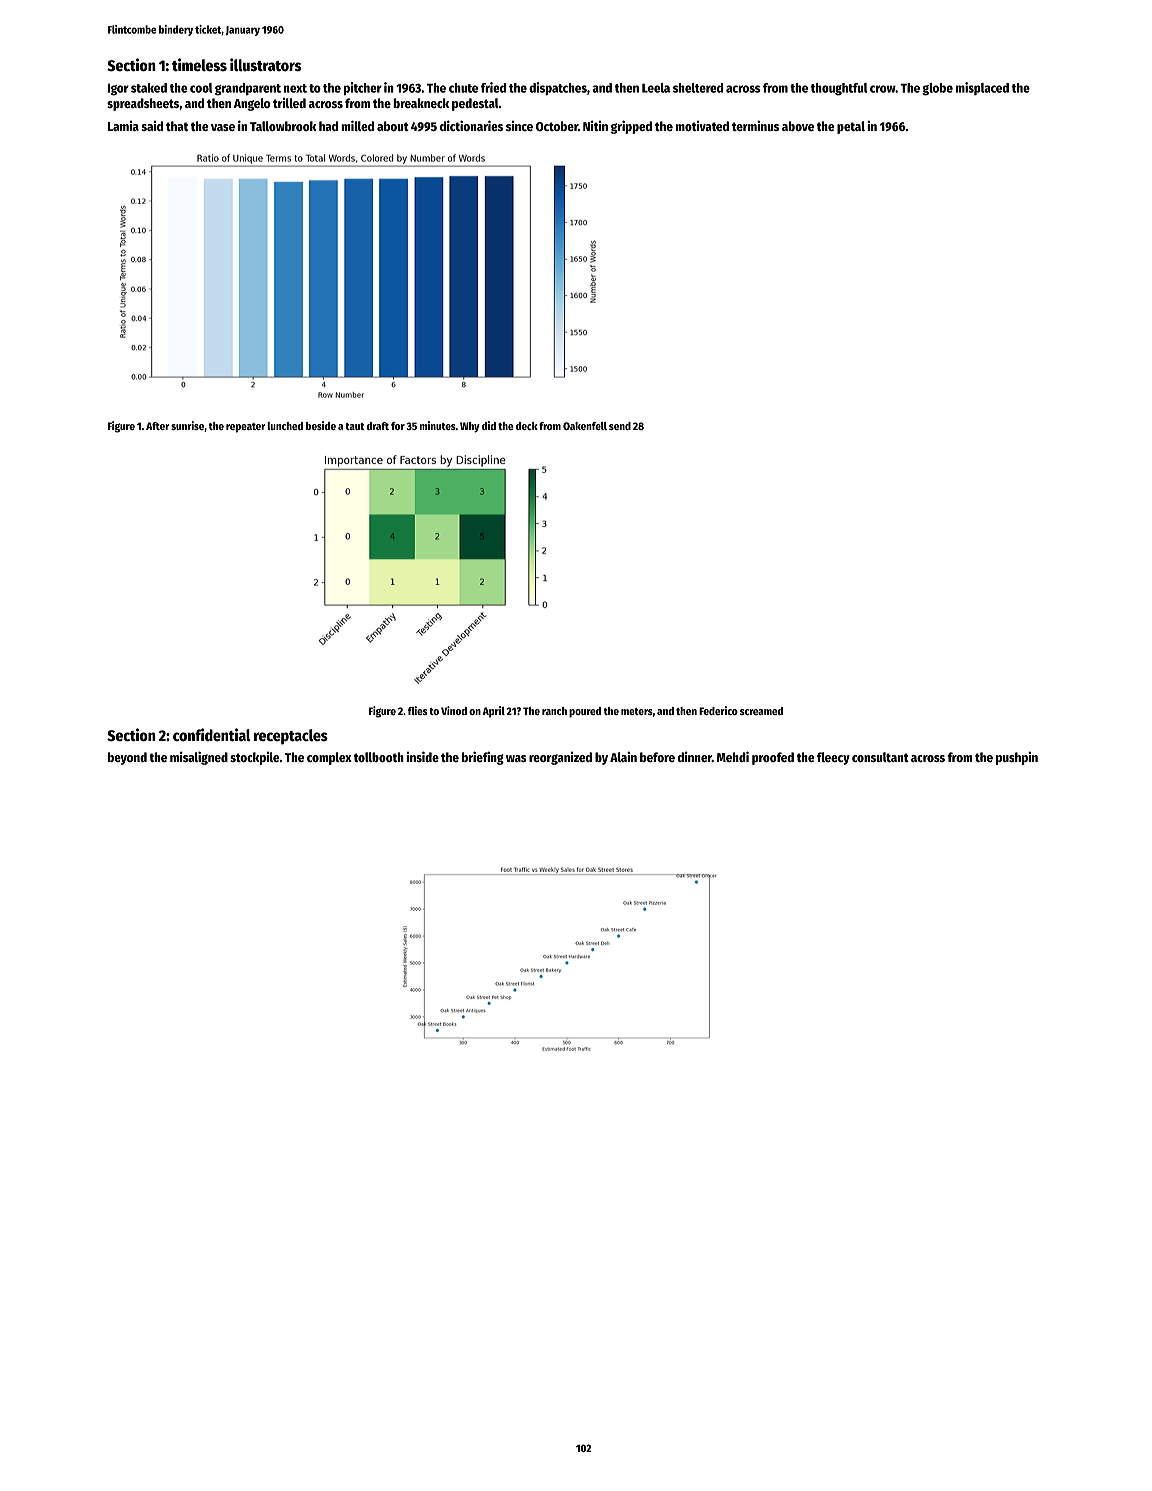  What do you see at coordinates (1017, 758) in the page?
I see `pushpin` at bounding box center [1017, 758].
